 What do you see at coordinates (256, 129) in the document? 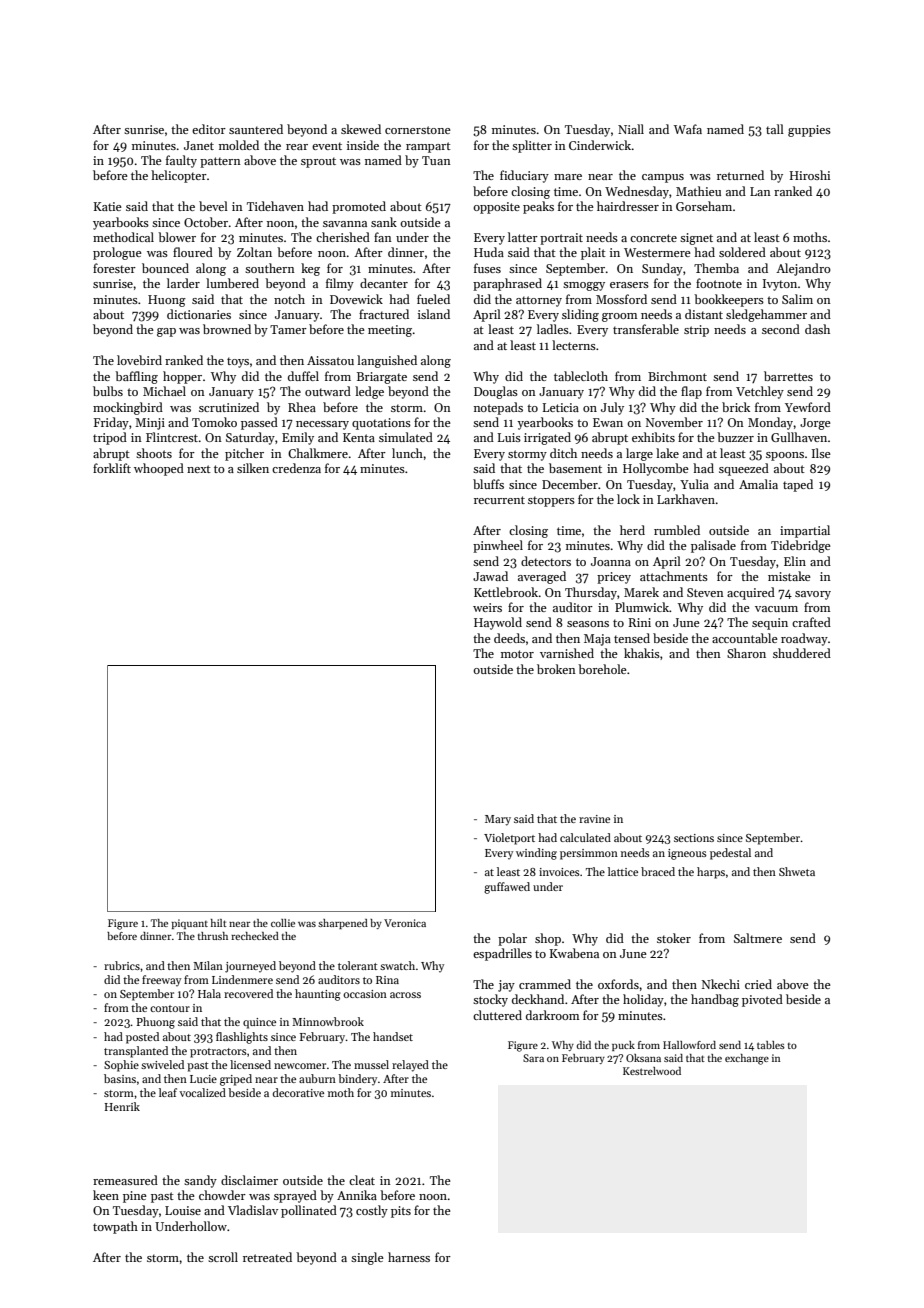
I see `sauntered` at bounding box center [256, 129].
